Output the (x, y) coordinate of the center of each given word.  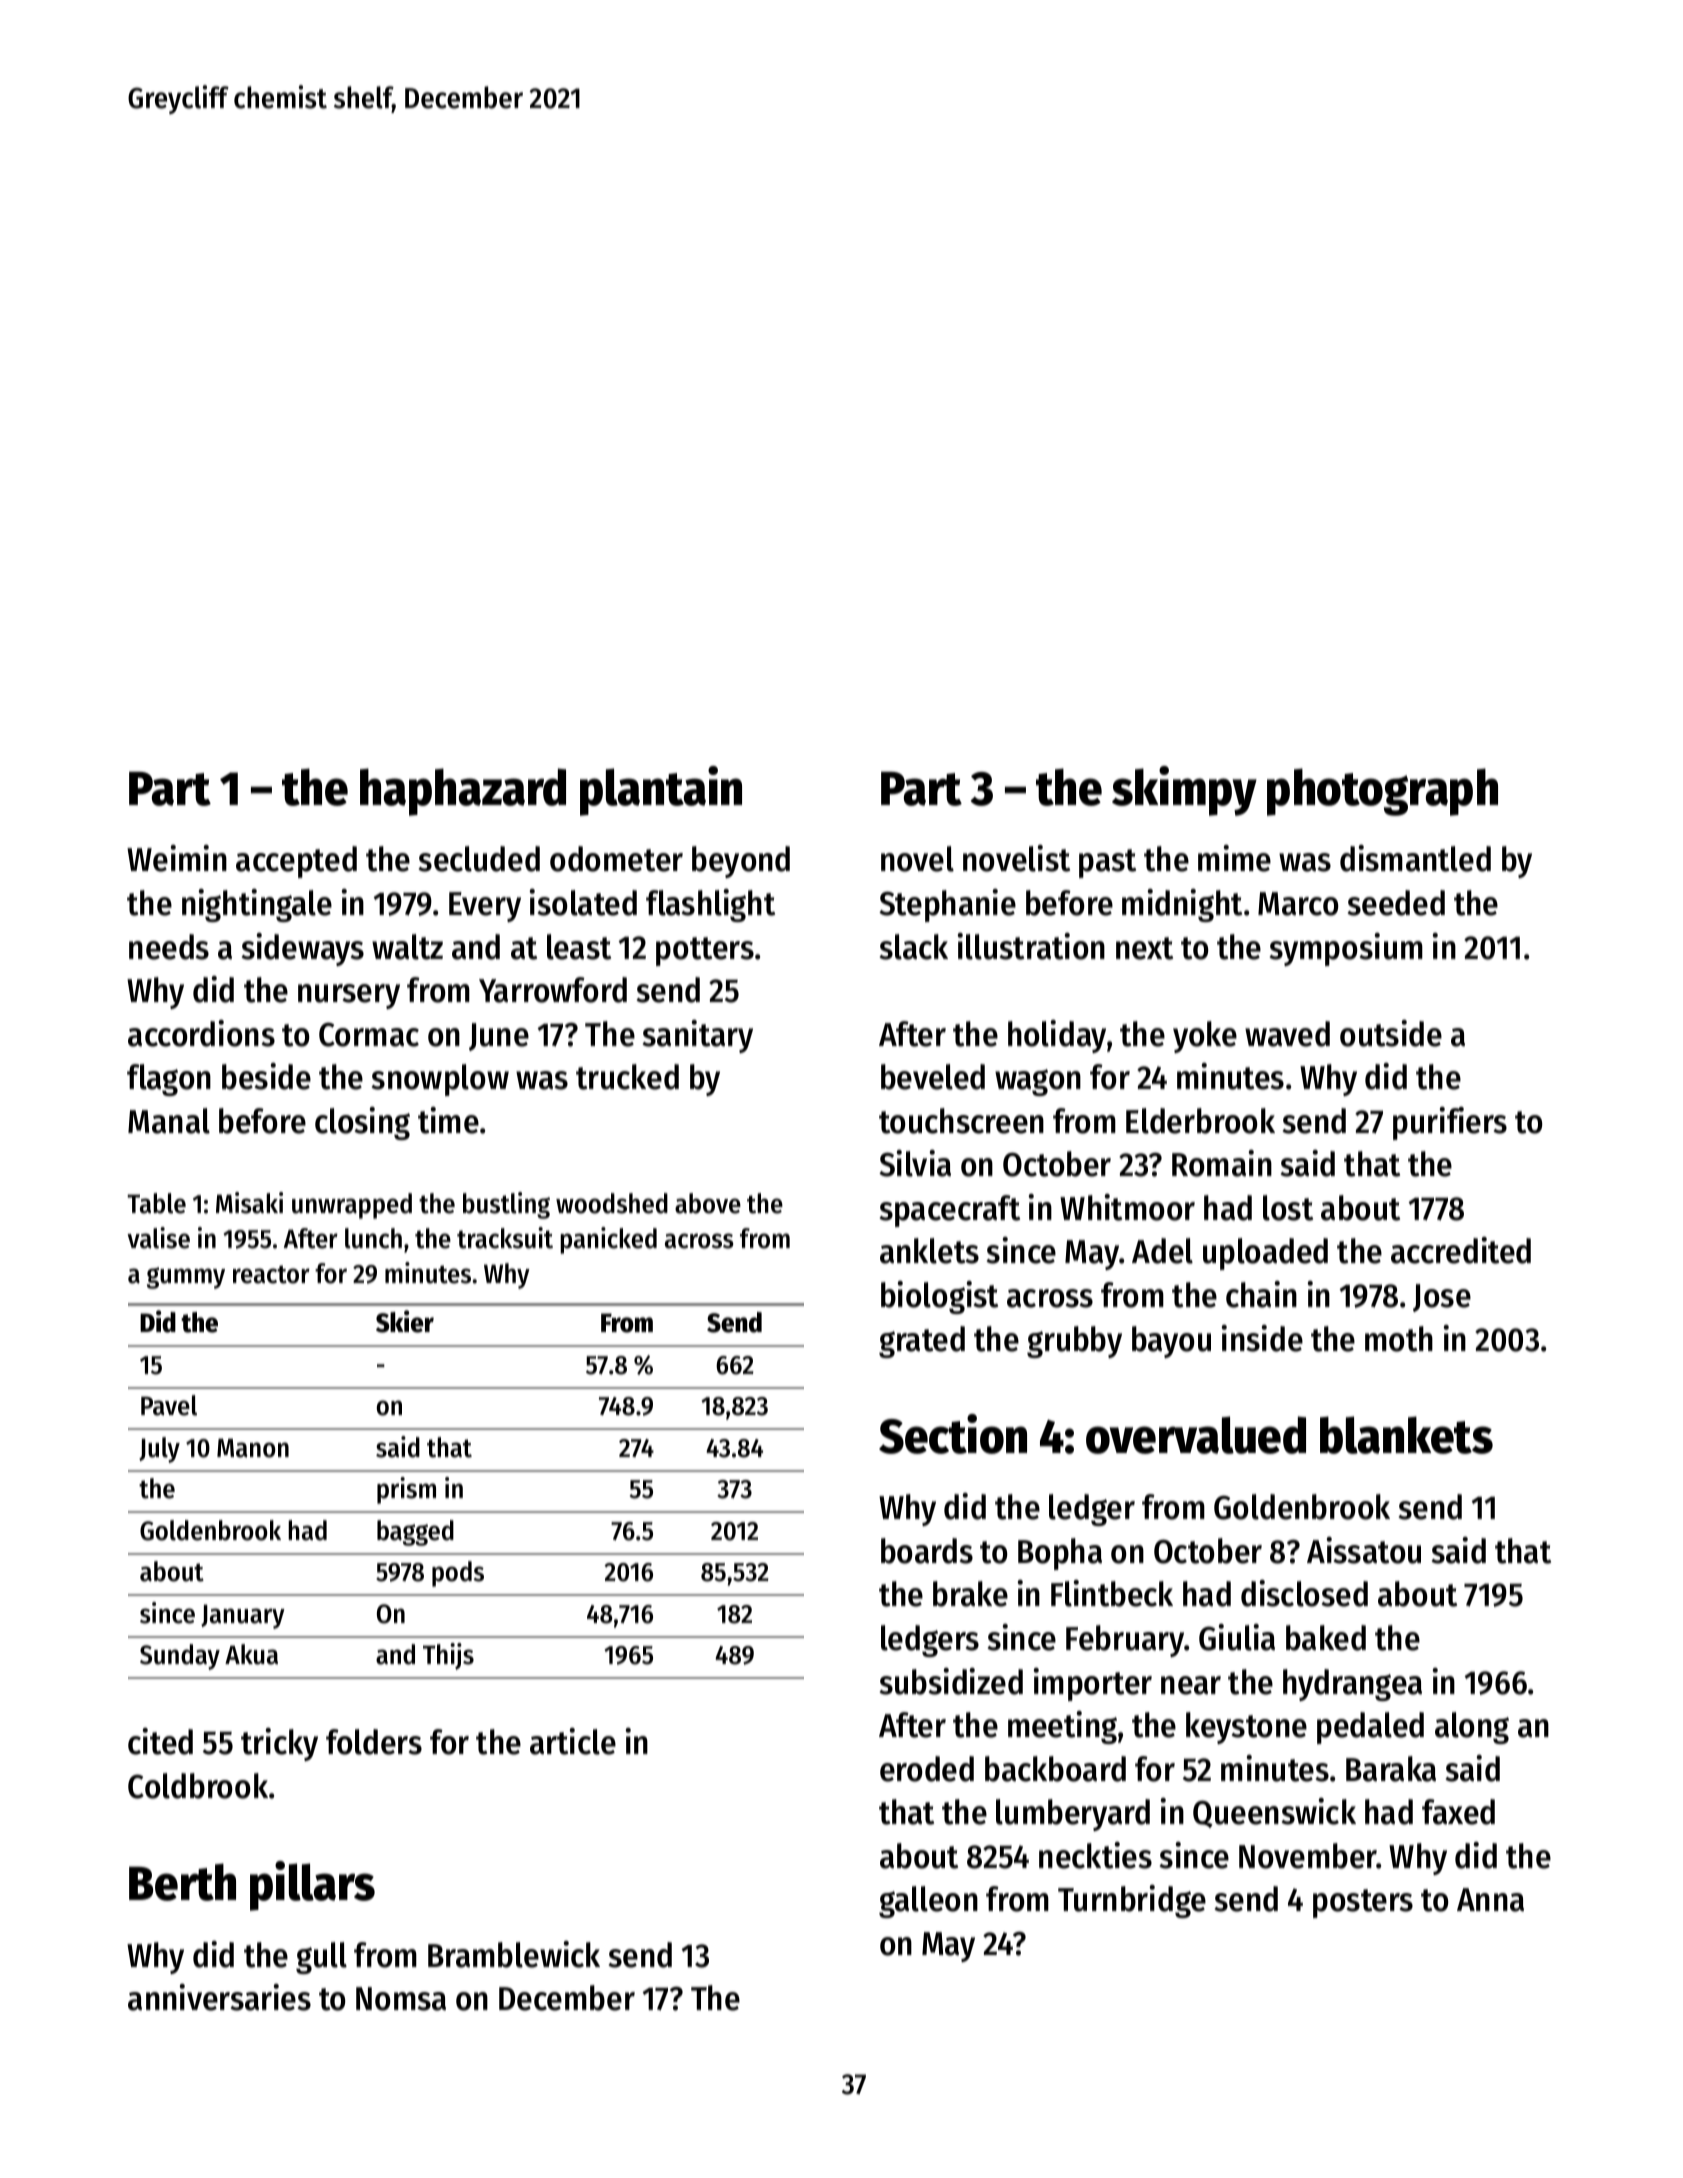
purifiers (1450, 1123)
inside (1262, 1338)
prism (406, 1490)
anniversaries (219, 1997)
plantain (661, 791)
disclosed (1304, 1593)
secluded (479, 859)
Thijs (448, 1656)
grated (922, 1342)
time (448, 1120)
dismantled (1415, 858)
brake (970, 1594)
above (708, 1203)
